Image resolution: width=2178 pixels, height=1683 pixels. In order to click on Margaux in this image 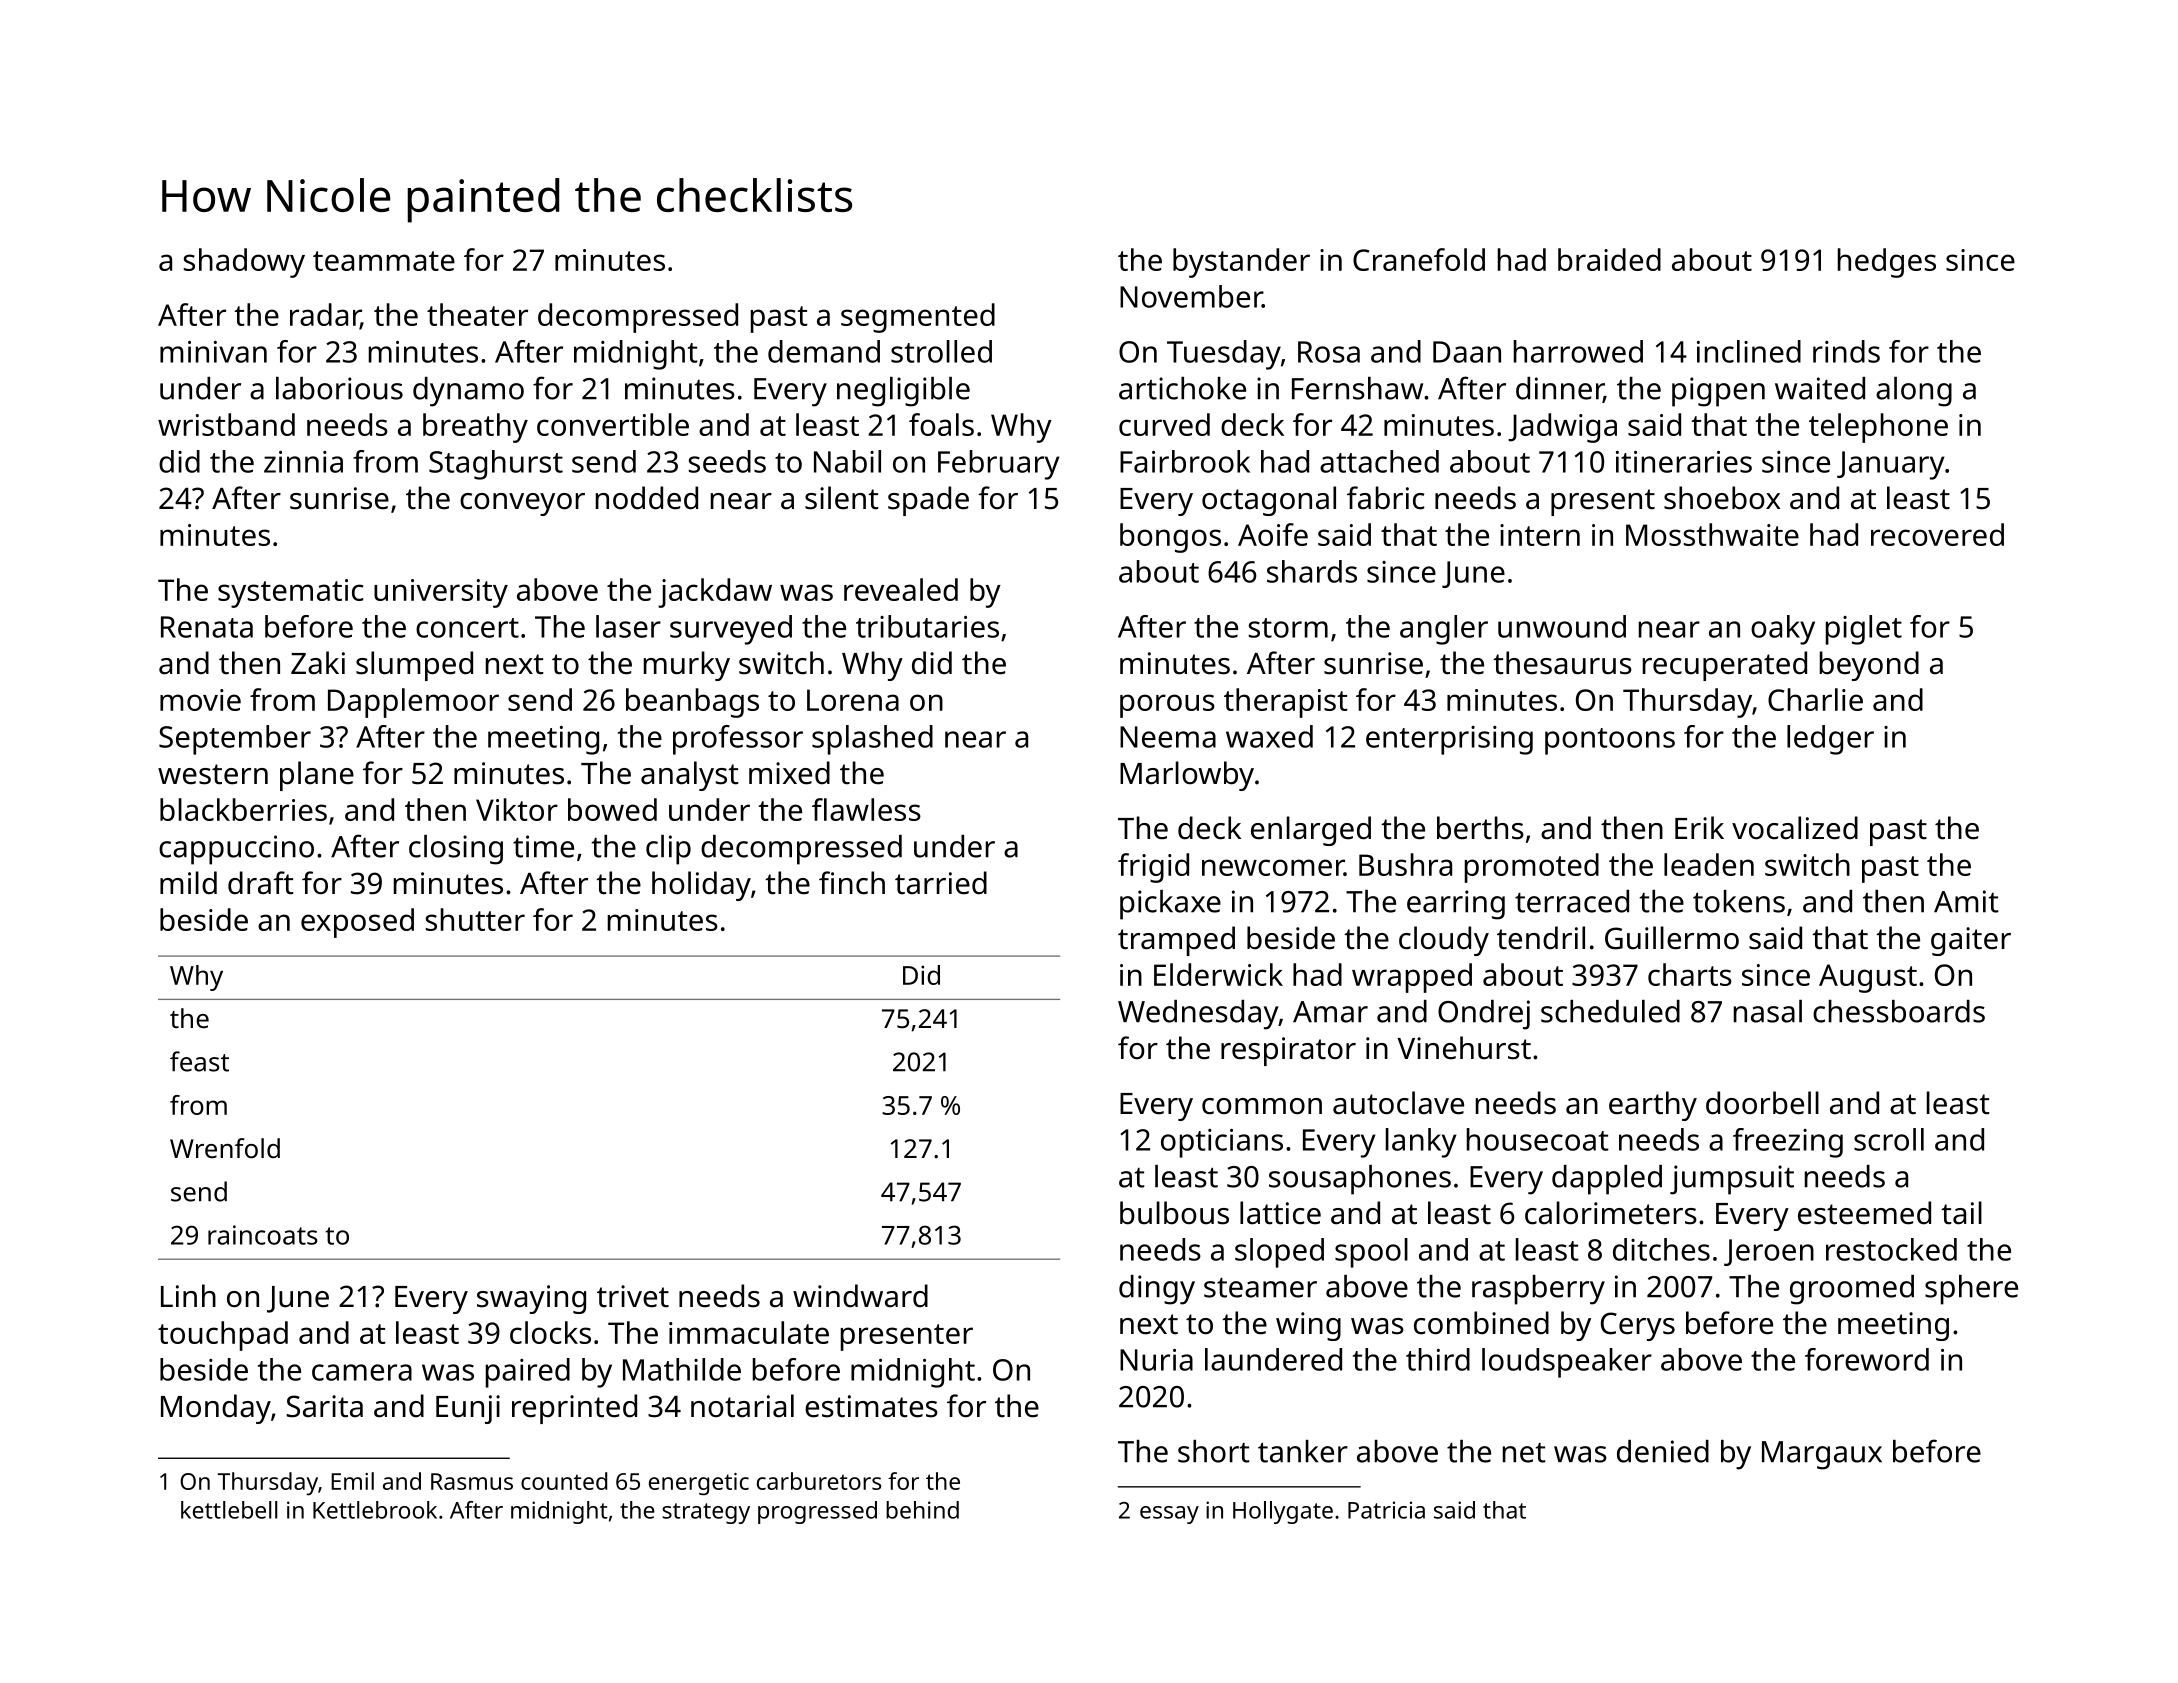, I will do `click(1822, 1455)`.
